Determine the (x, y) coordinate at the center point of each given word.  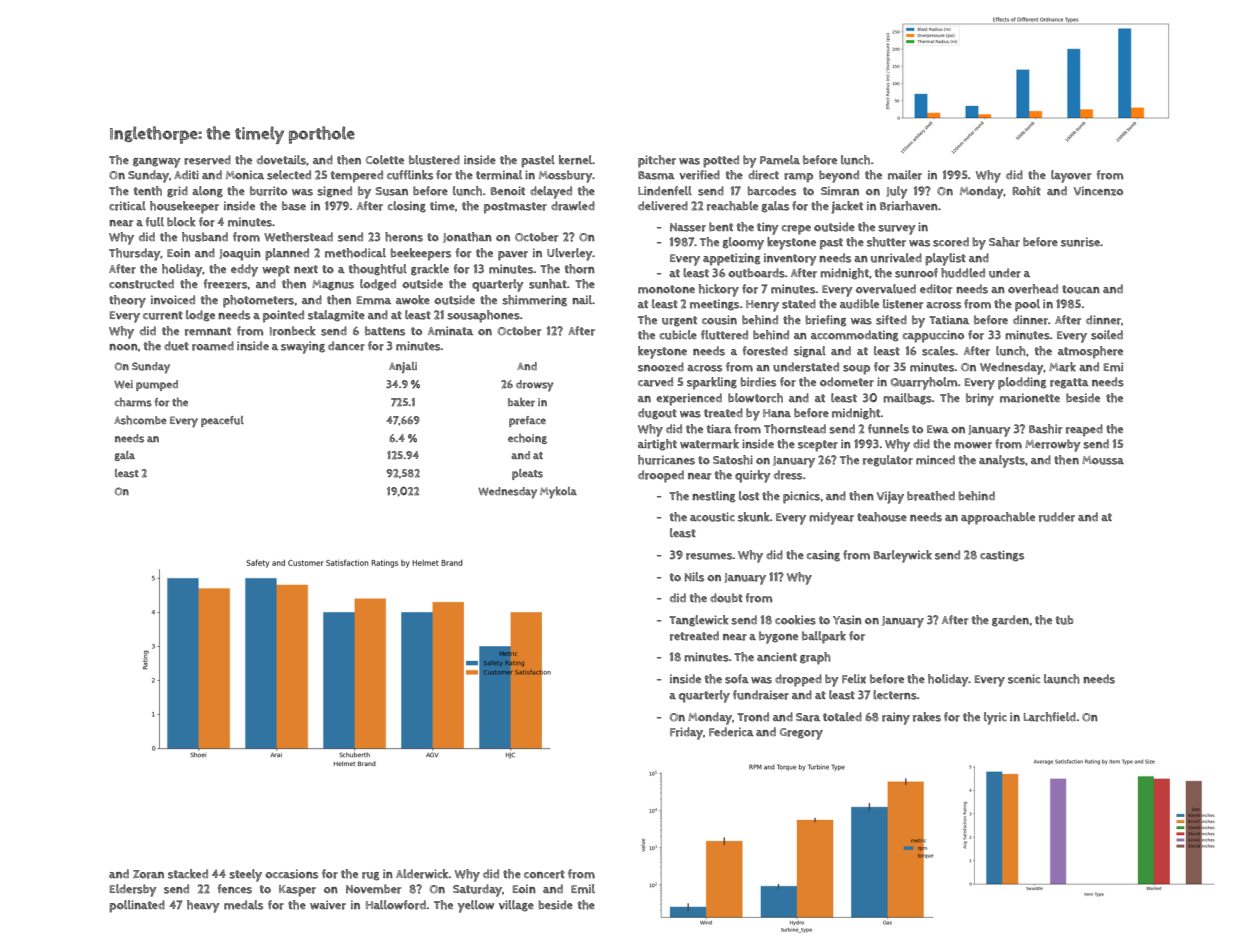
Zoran (148, 874)
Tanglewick (699, 621)
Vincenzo (1098, 191)
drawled (573, 206)
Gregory (801, 734)
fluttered (724, 335)
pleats (527, 474)
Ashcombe (140, 420)
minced (935, 460)
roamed (213, 346)
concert (544, 874)
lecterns (895, 695)
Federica (731, 732)
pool (1027, 305)
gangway (157, 163)
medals (243, 905)
